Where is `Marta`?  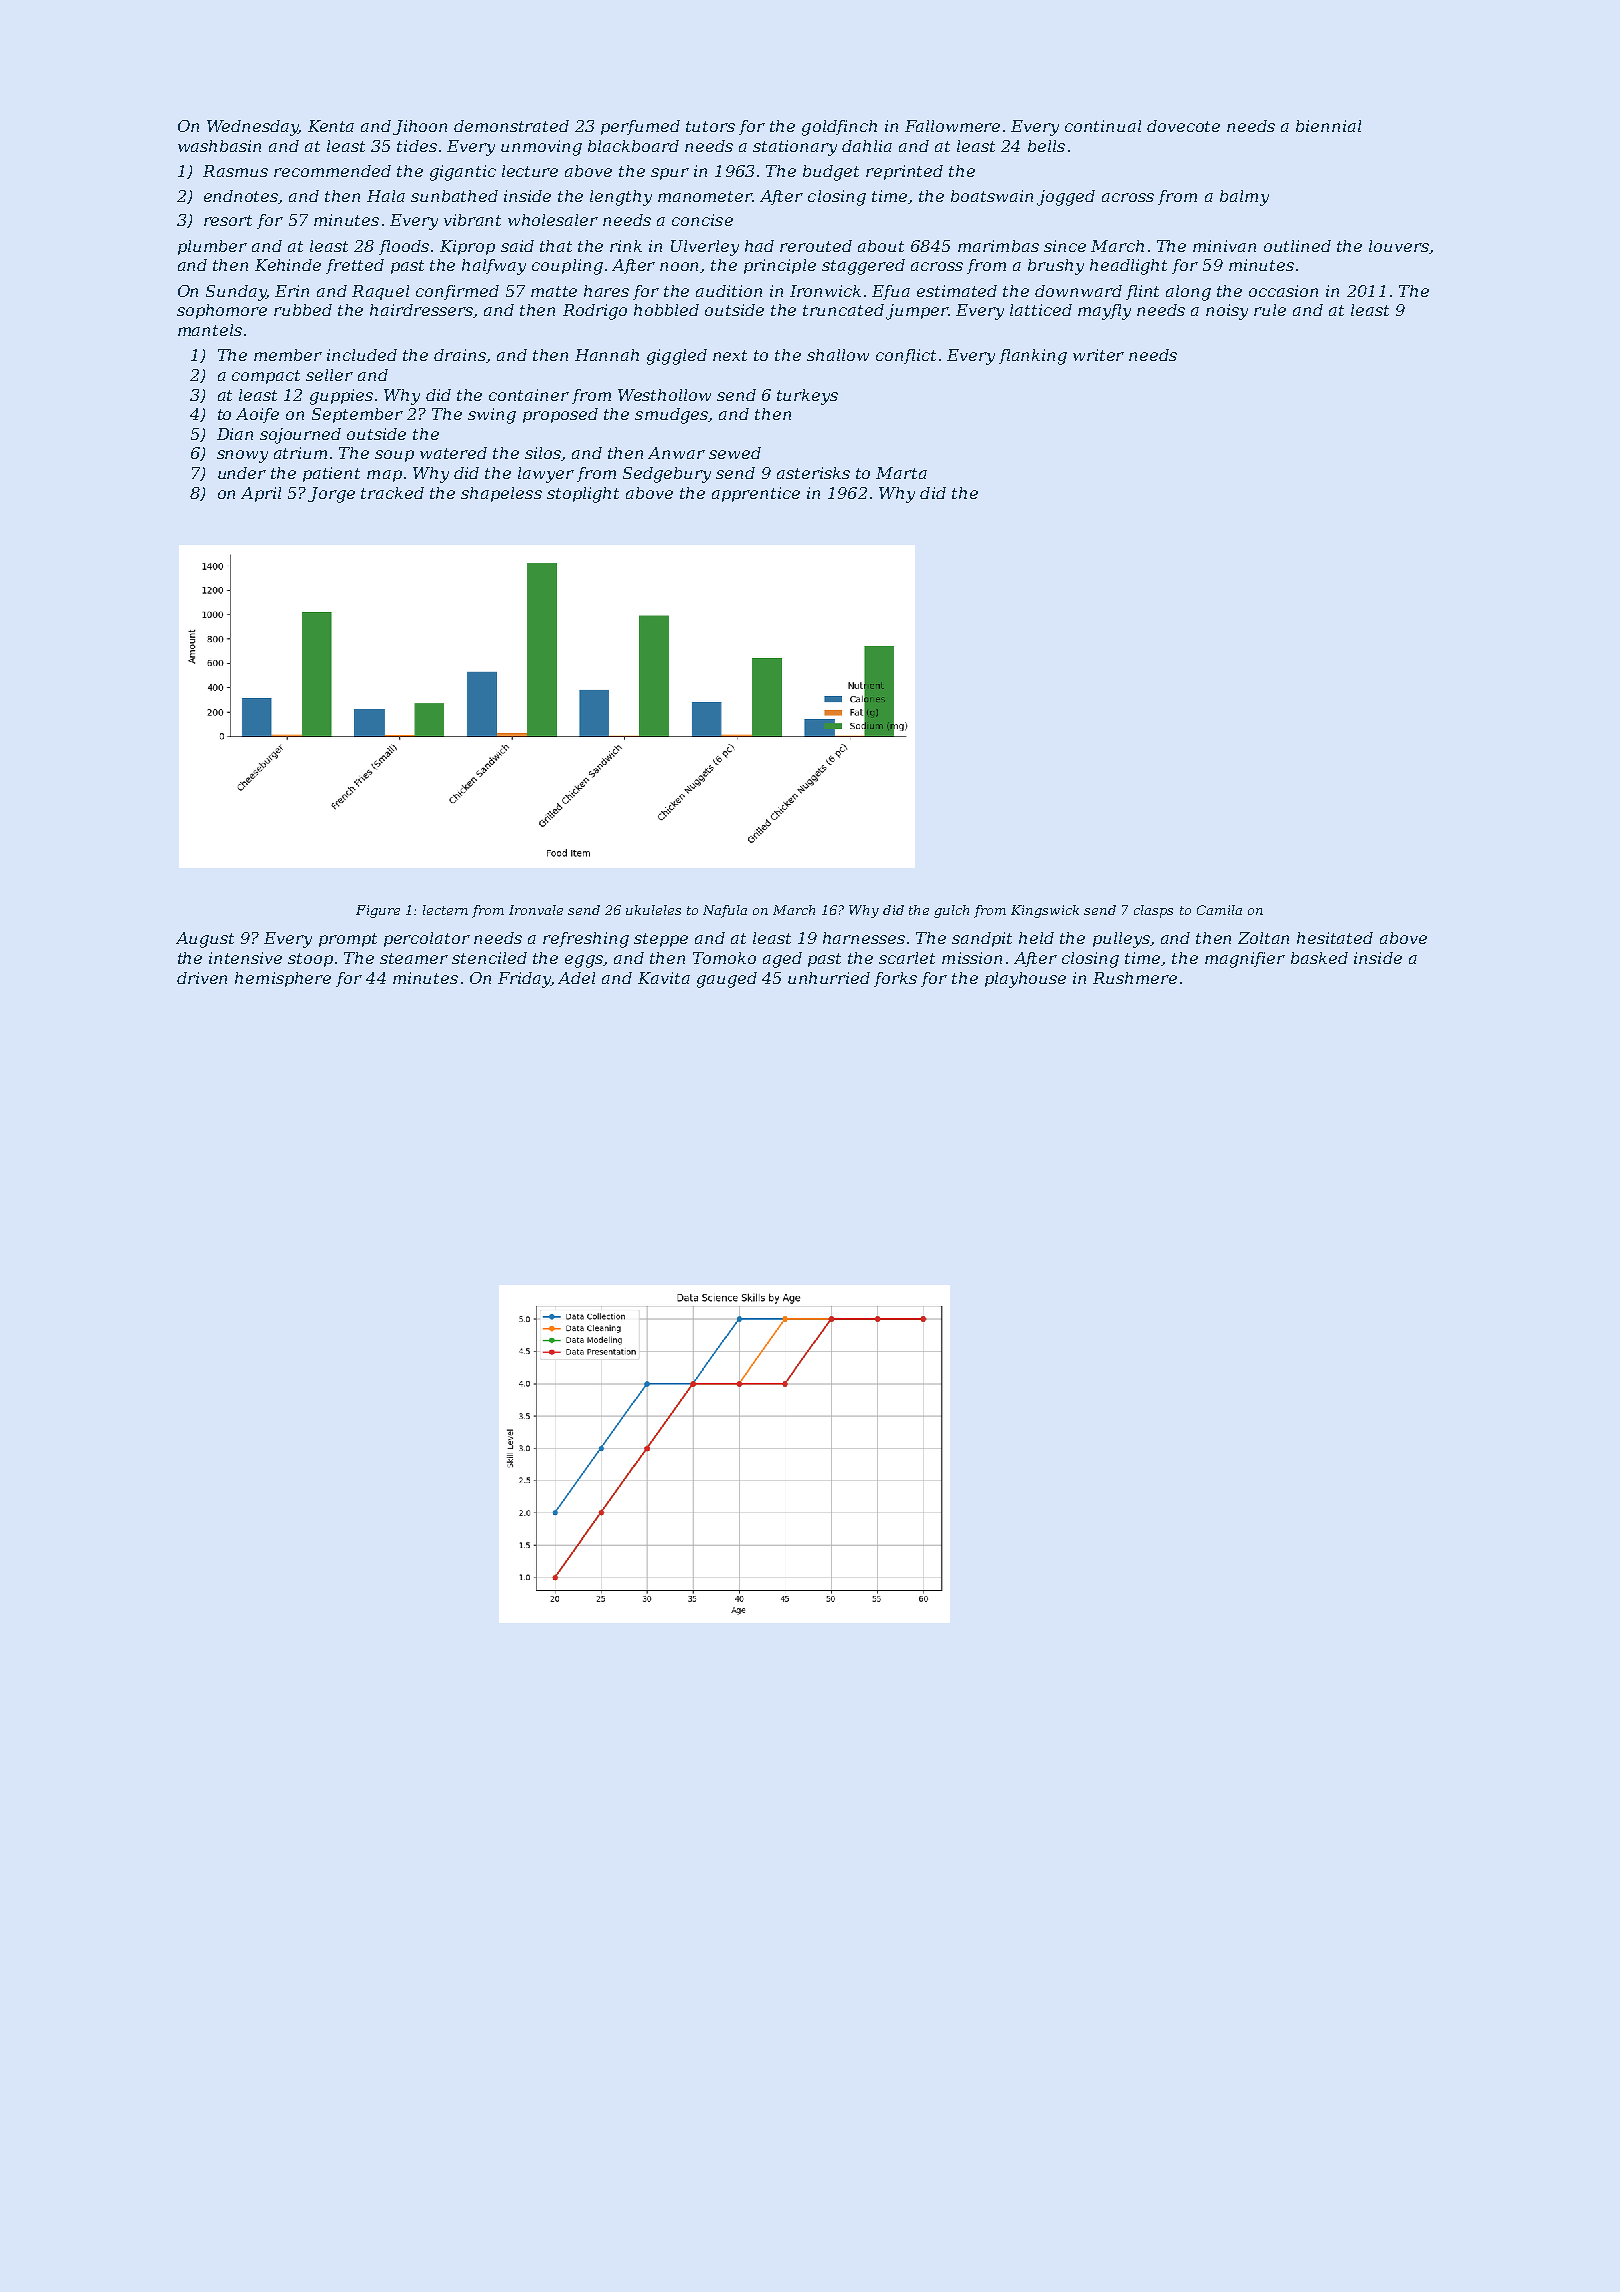 Marta is located at coordinates (901, 473).
